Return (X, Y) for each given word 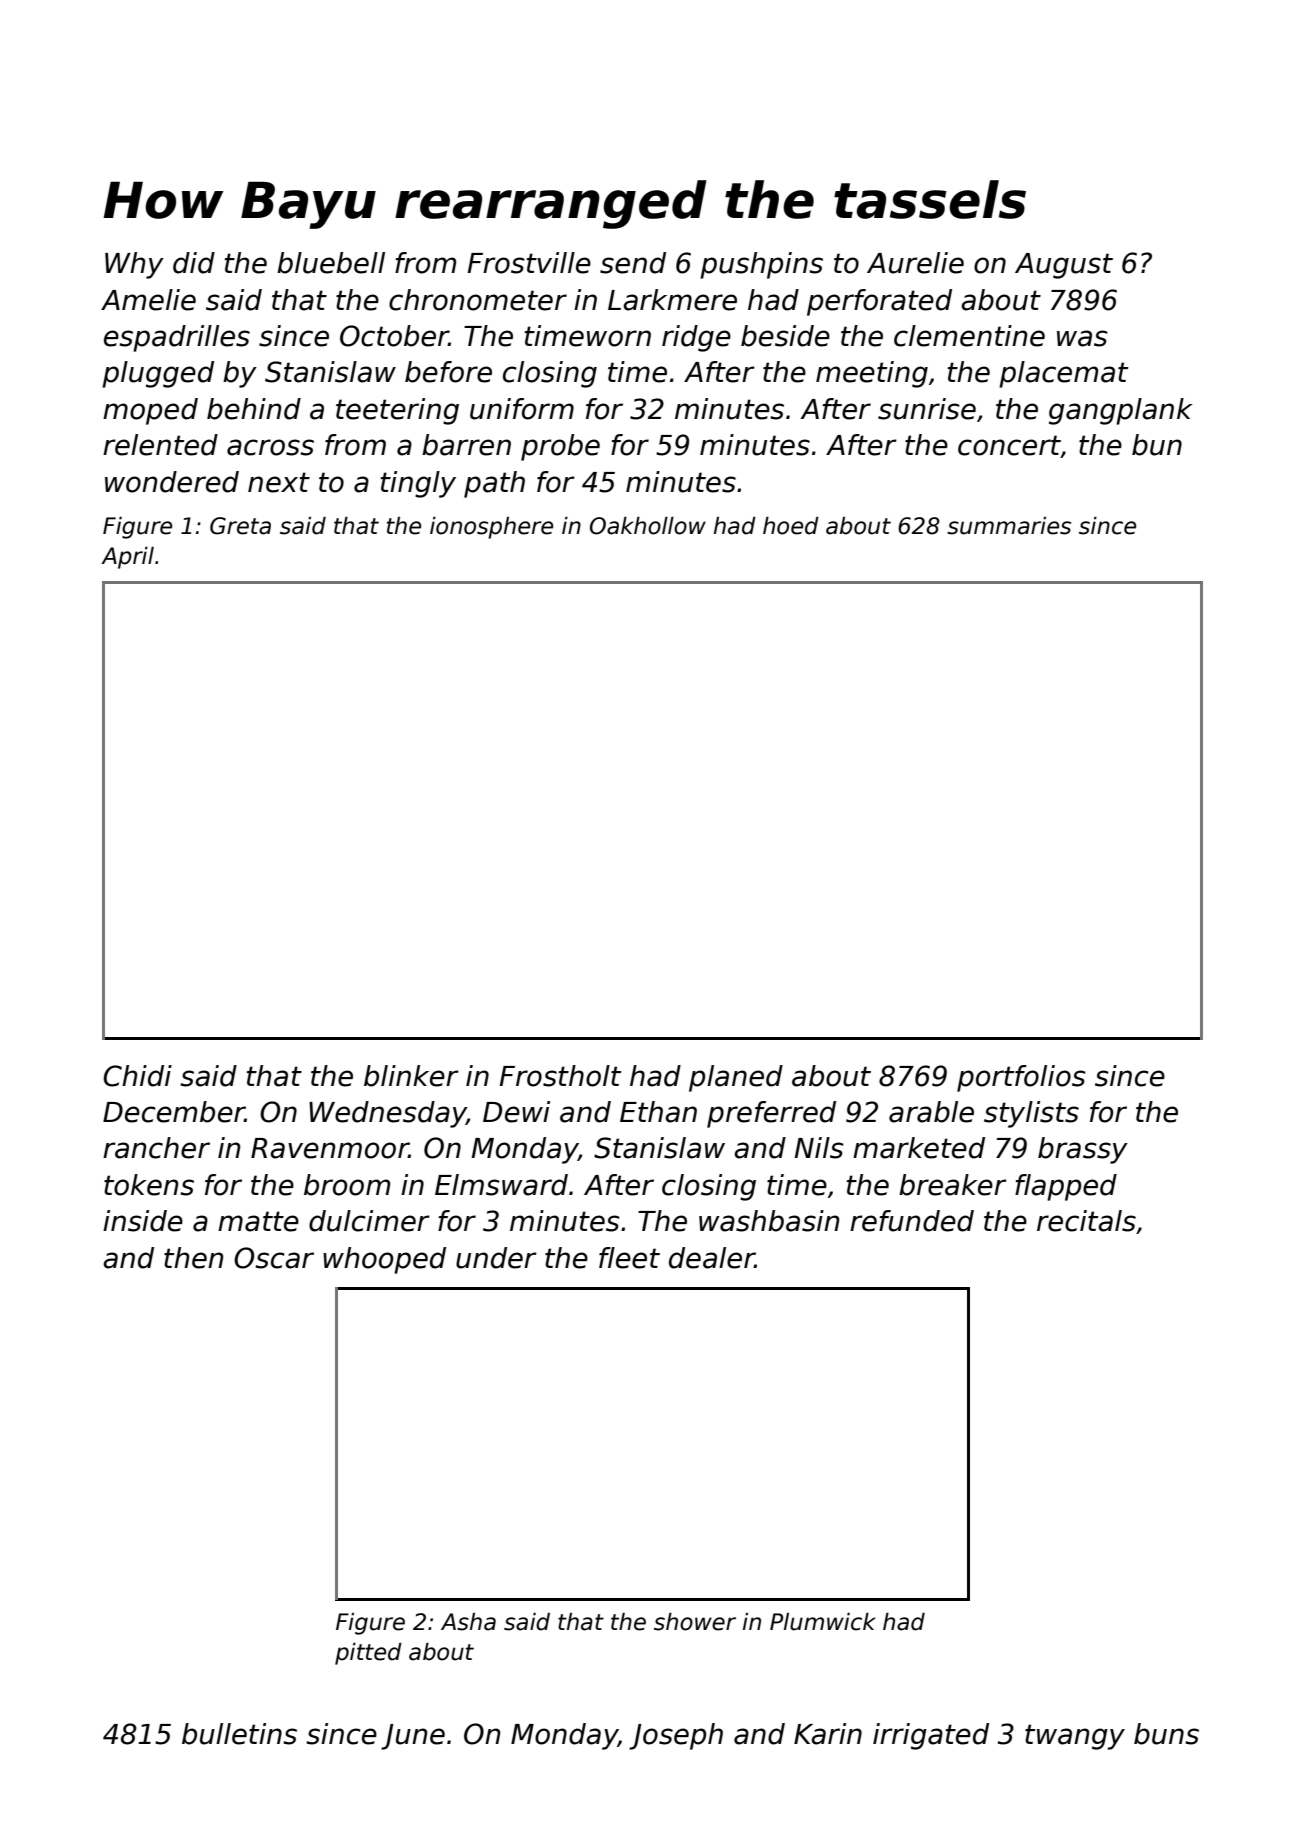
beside (785, 336)
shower (695, 1622)
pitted (368, 1654)
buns (1166, 1734)
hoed (791, 526)
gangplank (1121, 411)
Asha (468, 1622)
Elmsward (501, 1185)
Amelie (148, 300)
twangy (1075, 1737)
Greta (240, 526)
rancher (156, 1148)
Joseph (676, 1736)
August (1064, 266)
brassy (1083, 1150)
